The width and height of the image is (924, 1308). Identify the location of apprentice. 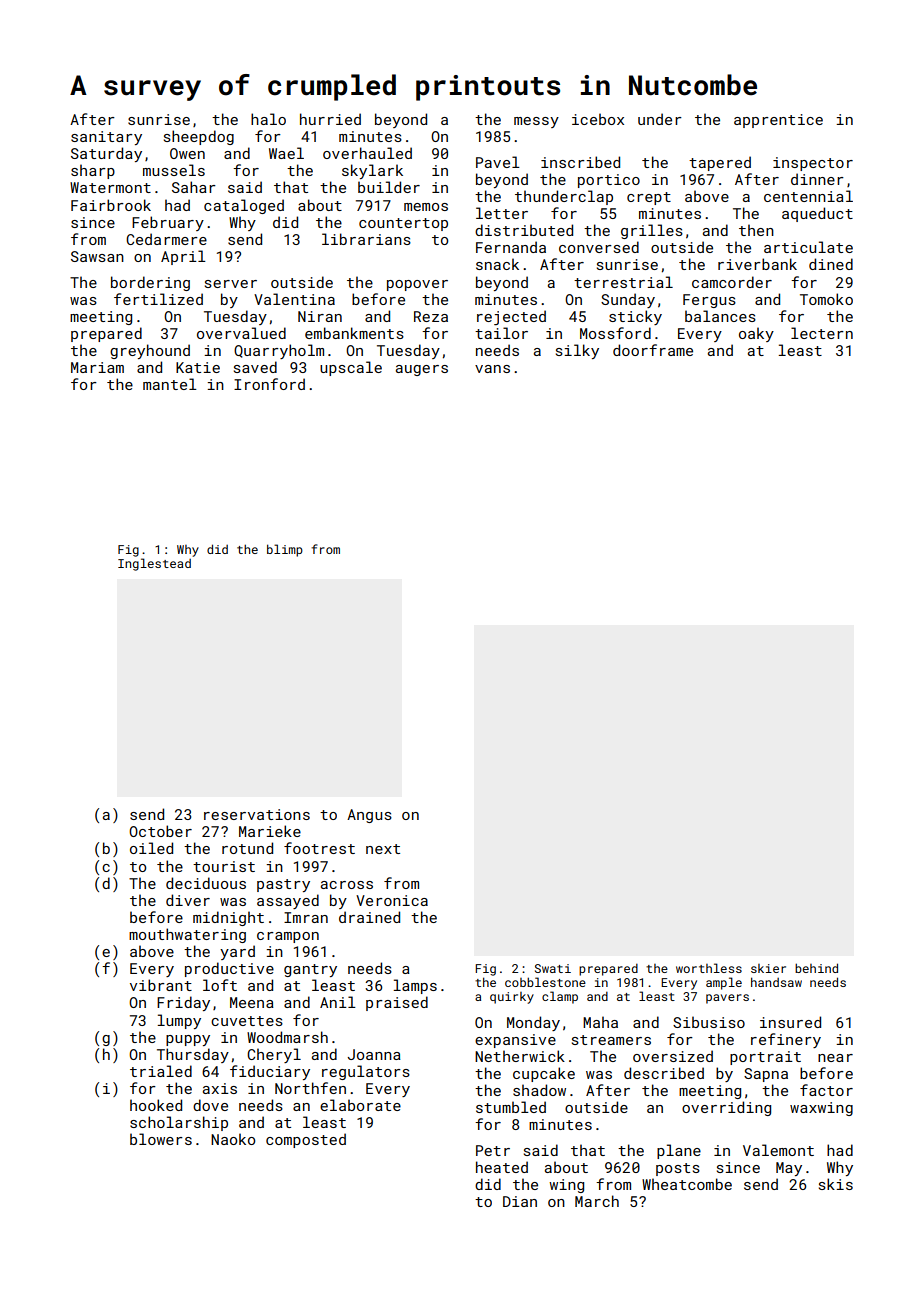
(778, 121).
